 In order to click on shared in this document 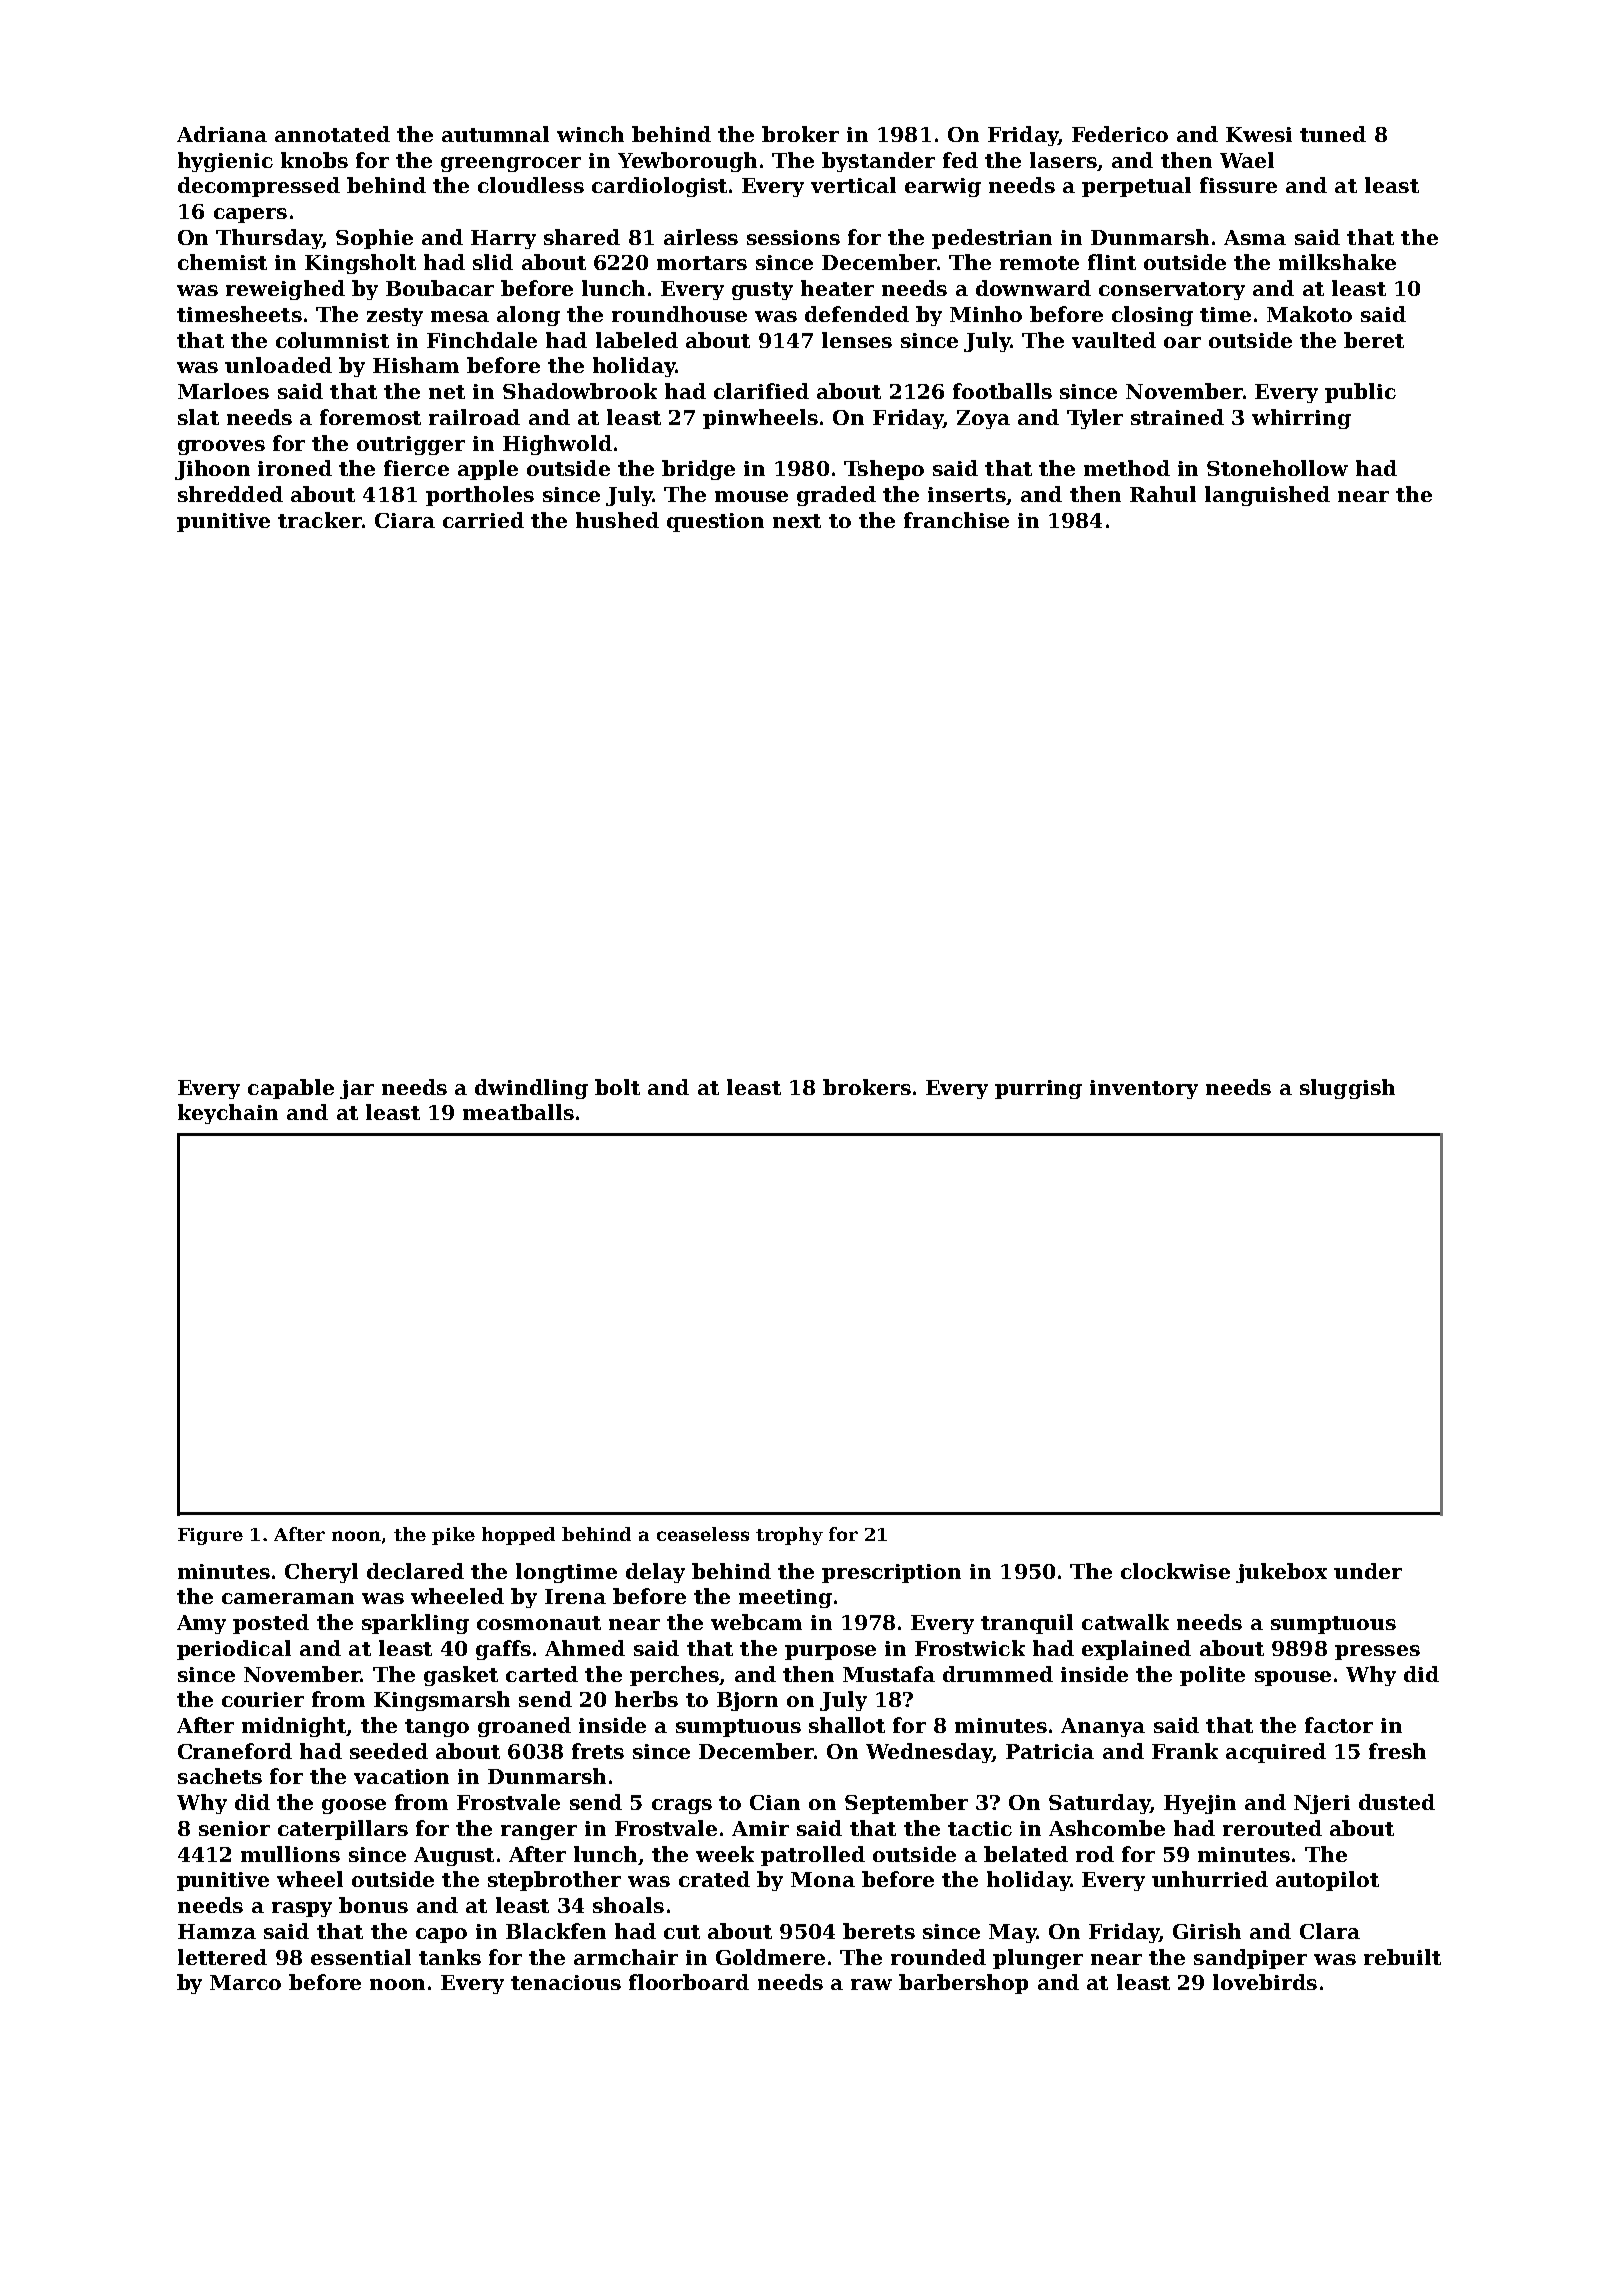, I will do `click(582, 237)`.
